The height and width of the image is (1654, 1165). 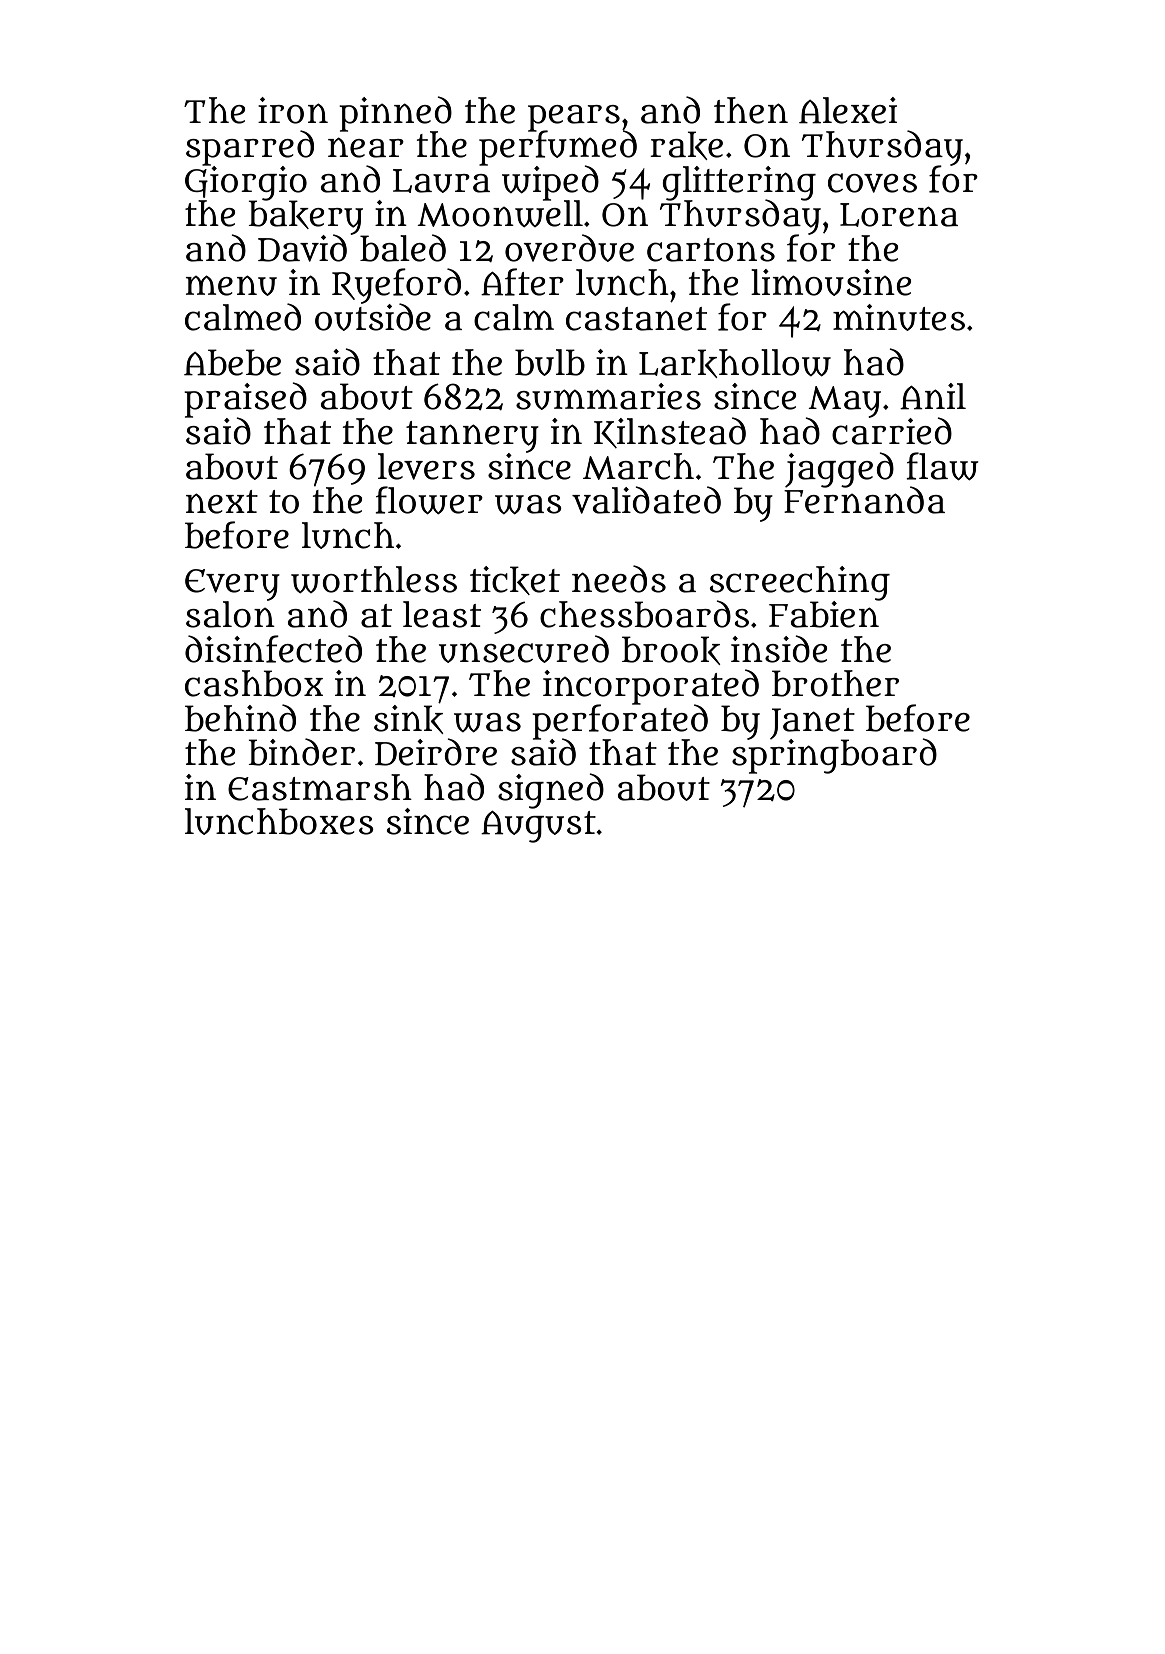 What do you see at coordinates (320, 787) in the image?
I see `Eastmarsh` at bounding box center [320, 787].
